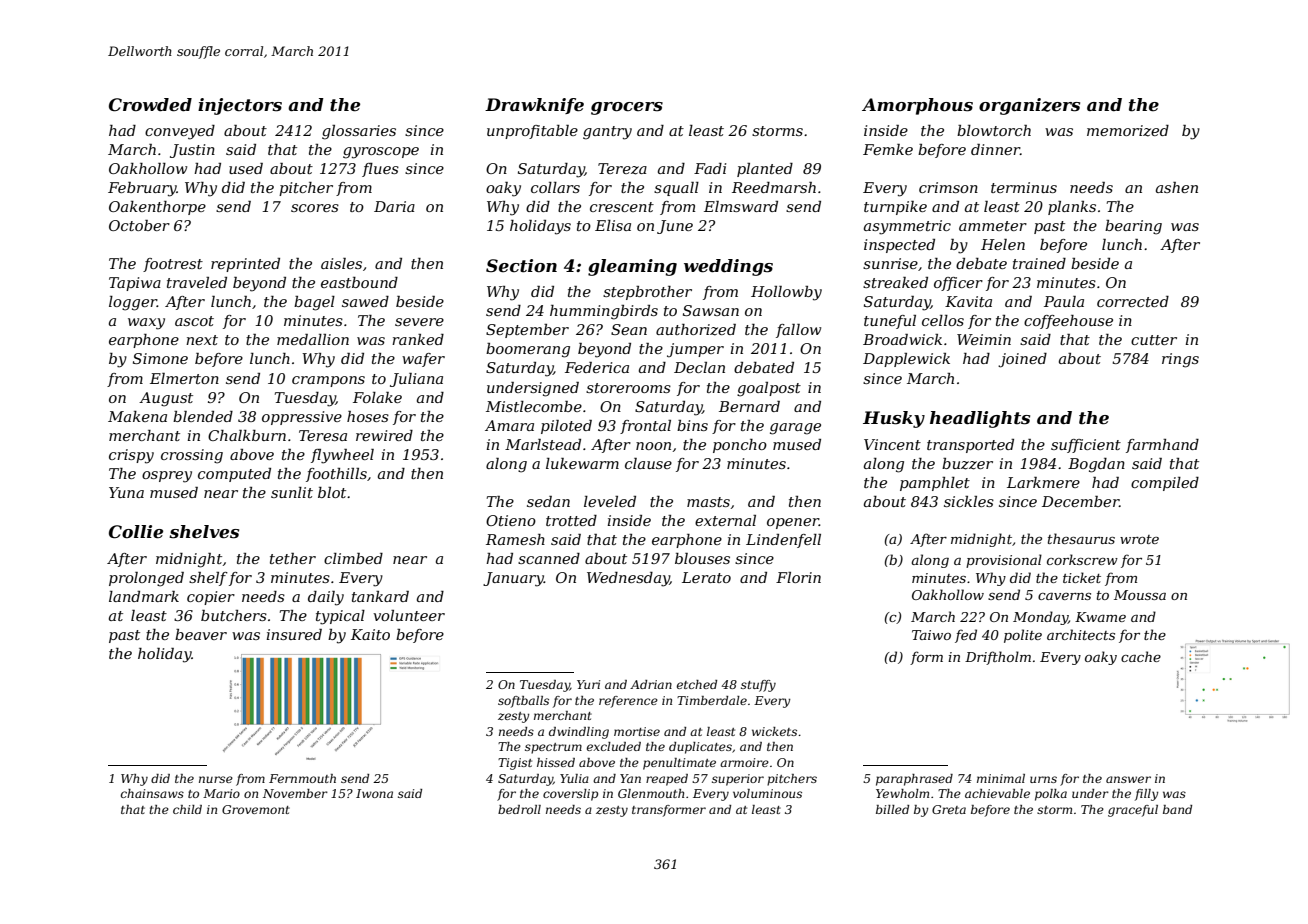 Image resolution: width=1308 pixels, height=924 pixels. Describe the element at coordinates (1022, 360) in the screenshot. I see `joined` at that location.
